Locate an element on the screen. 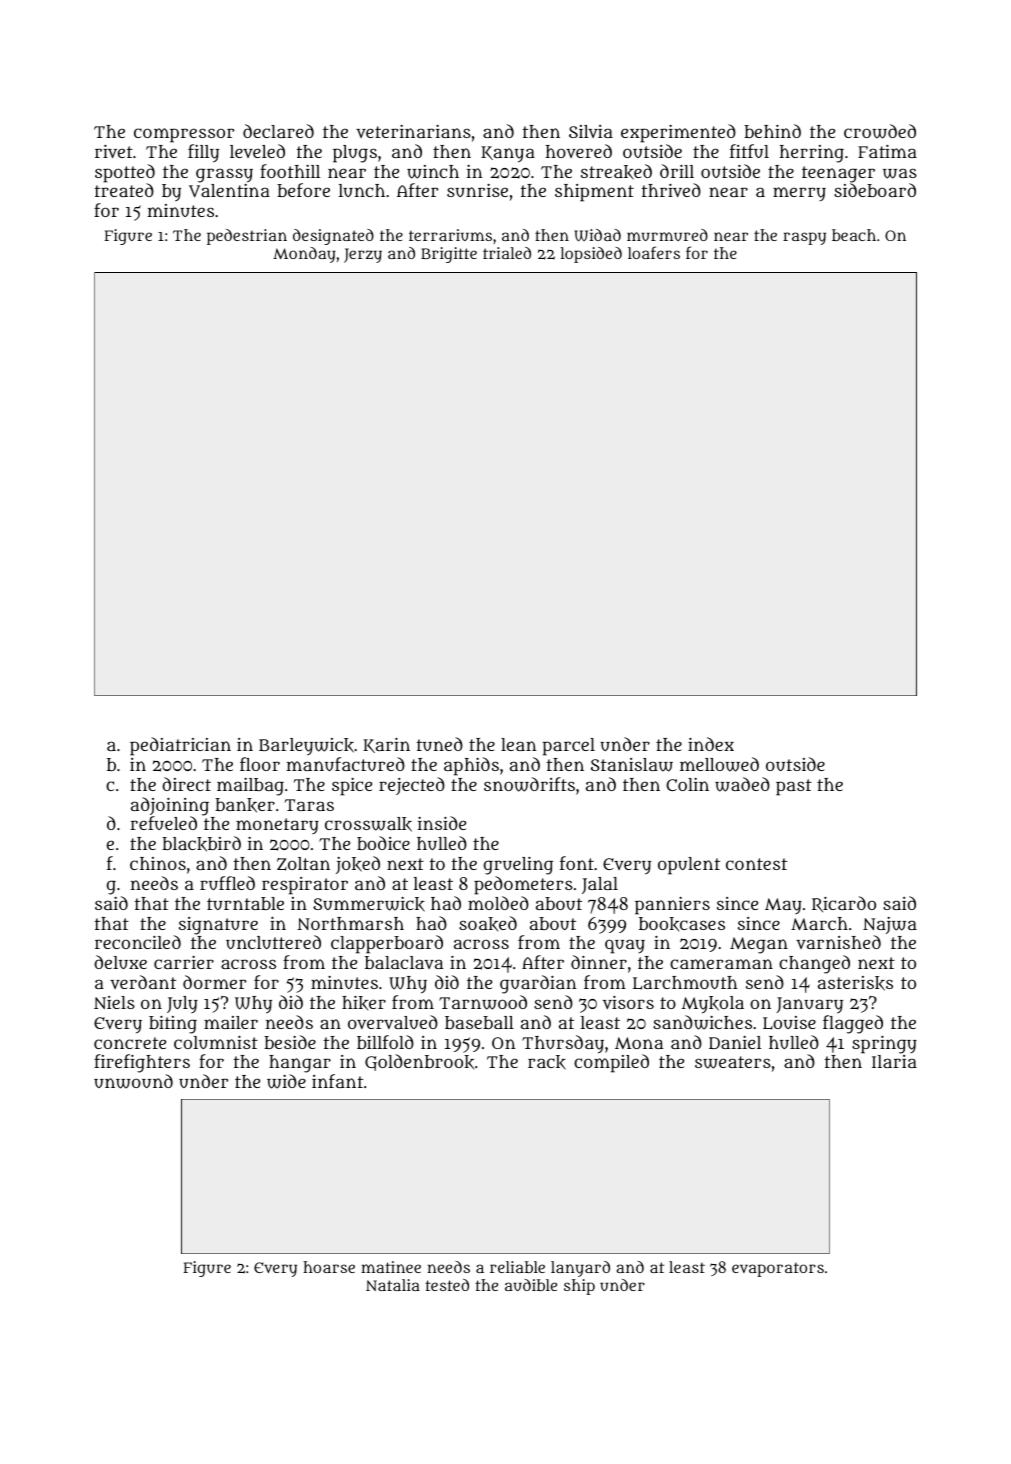 The width and height of the screenshot is (1011, 1464). pedestrian is located at coordinates (247, 237).
